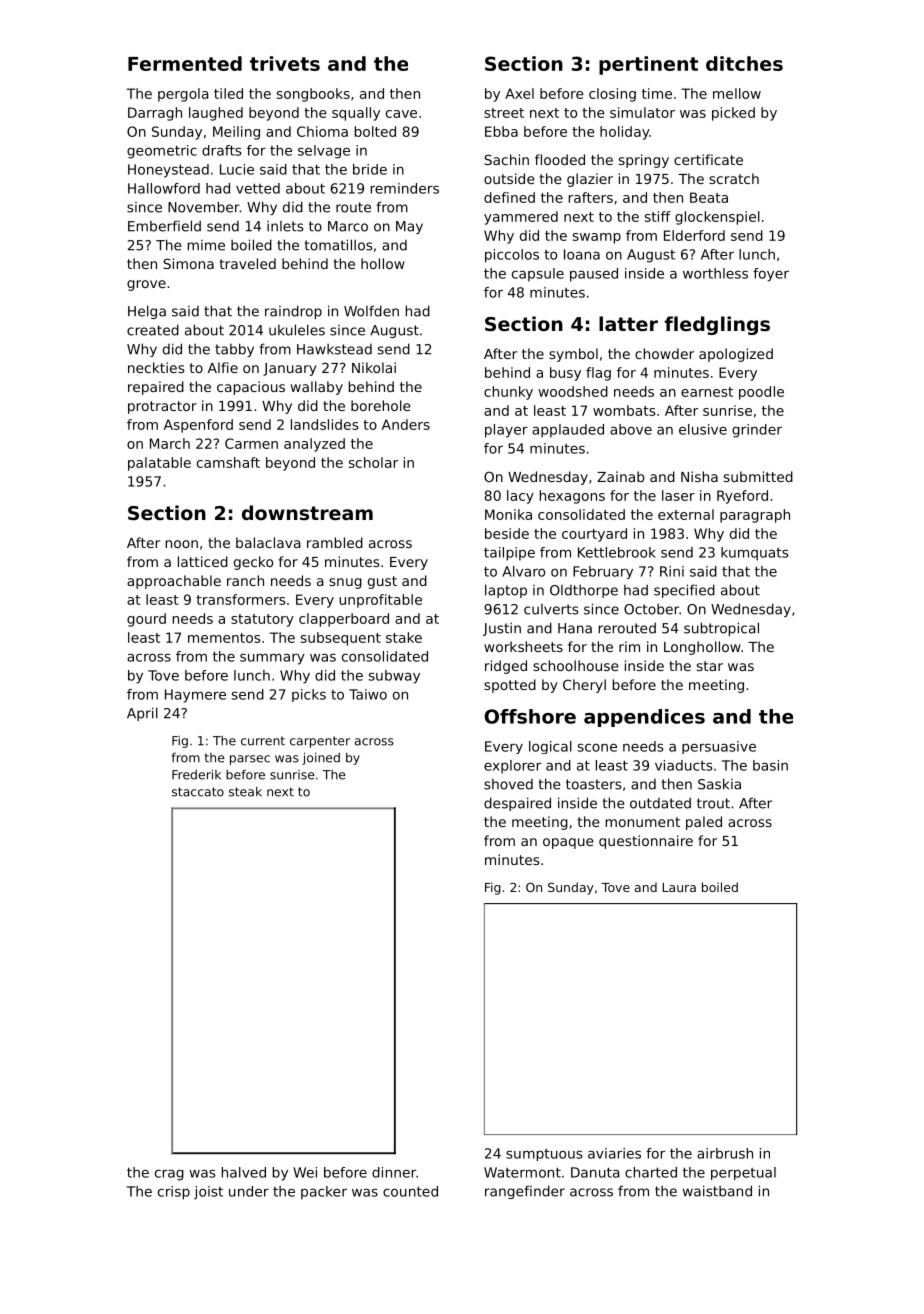  I want to click on cave, so click(401, 114).
